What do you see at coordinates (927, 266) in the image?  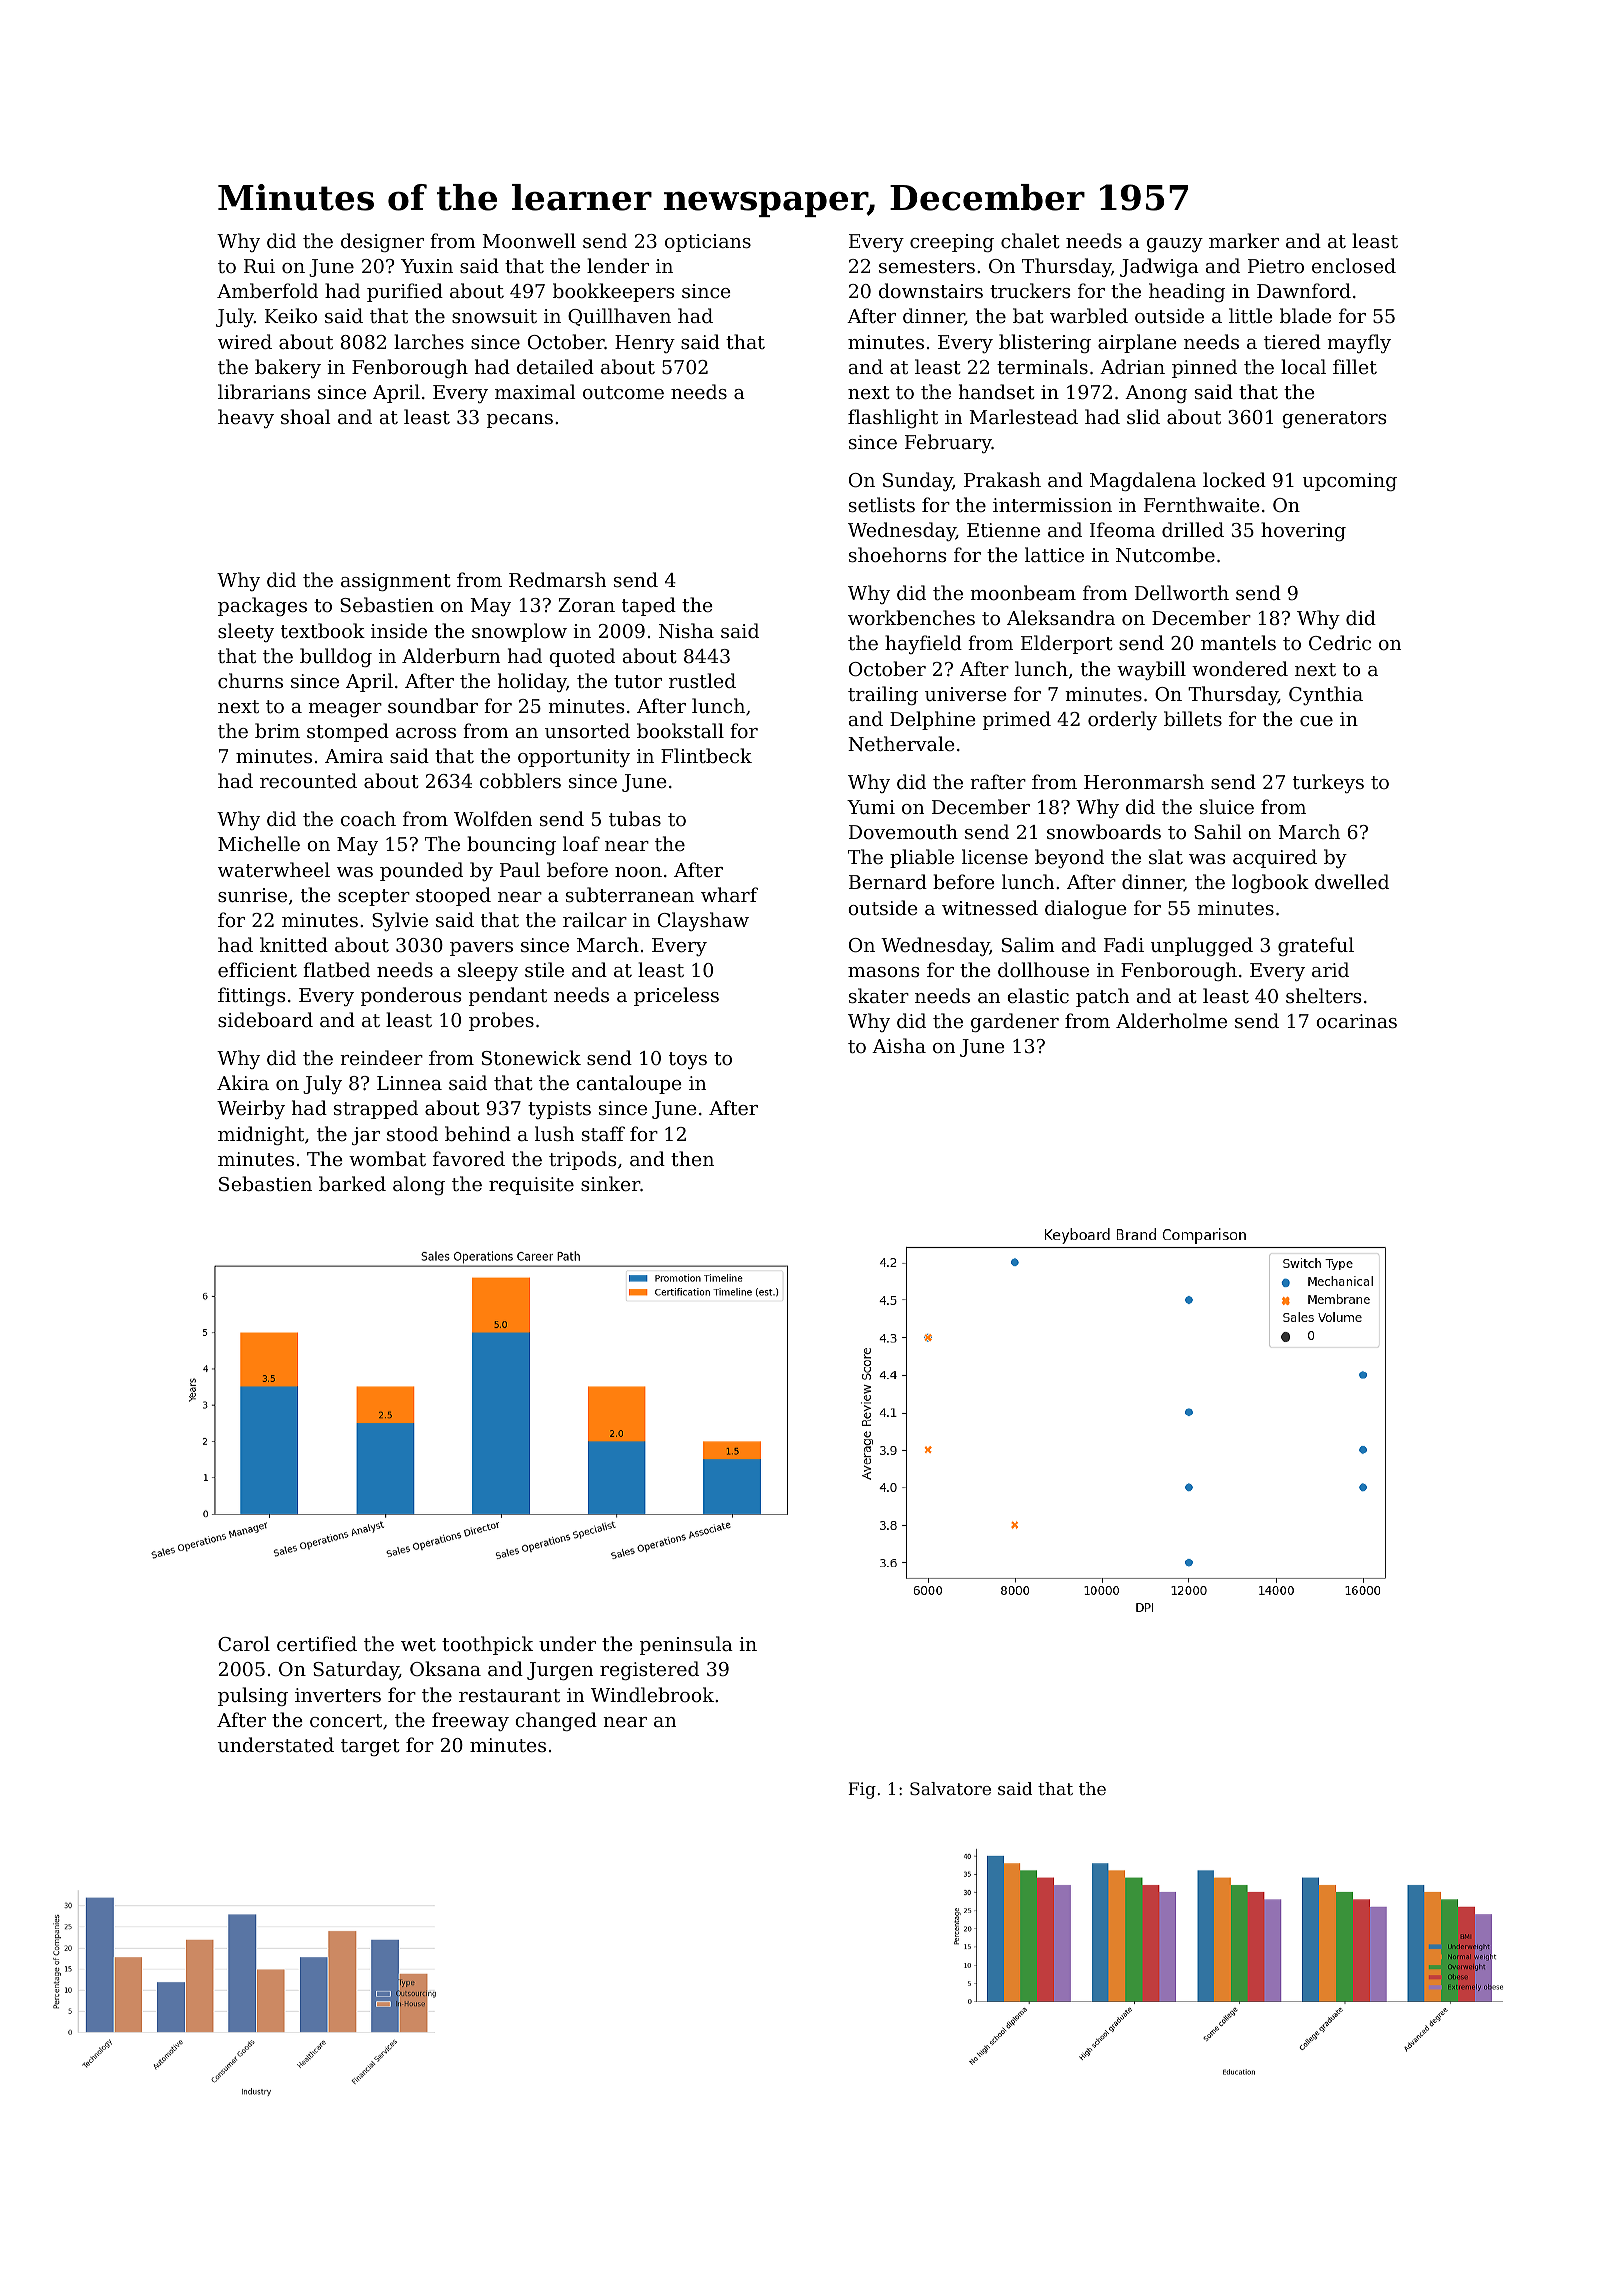 I see `semesters` at bounding box center [927, 266].
